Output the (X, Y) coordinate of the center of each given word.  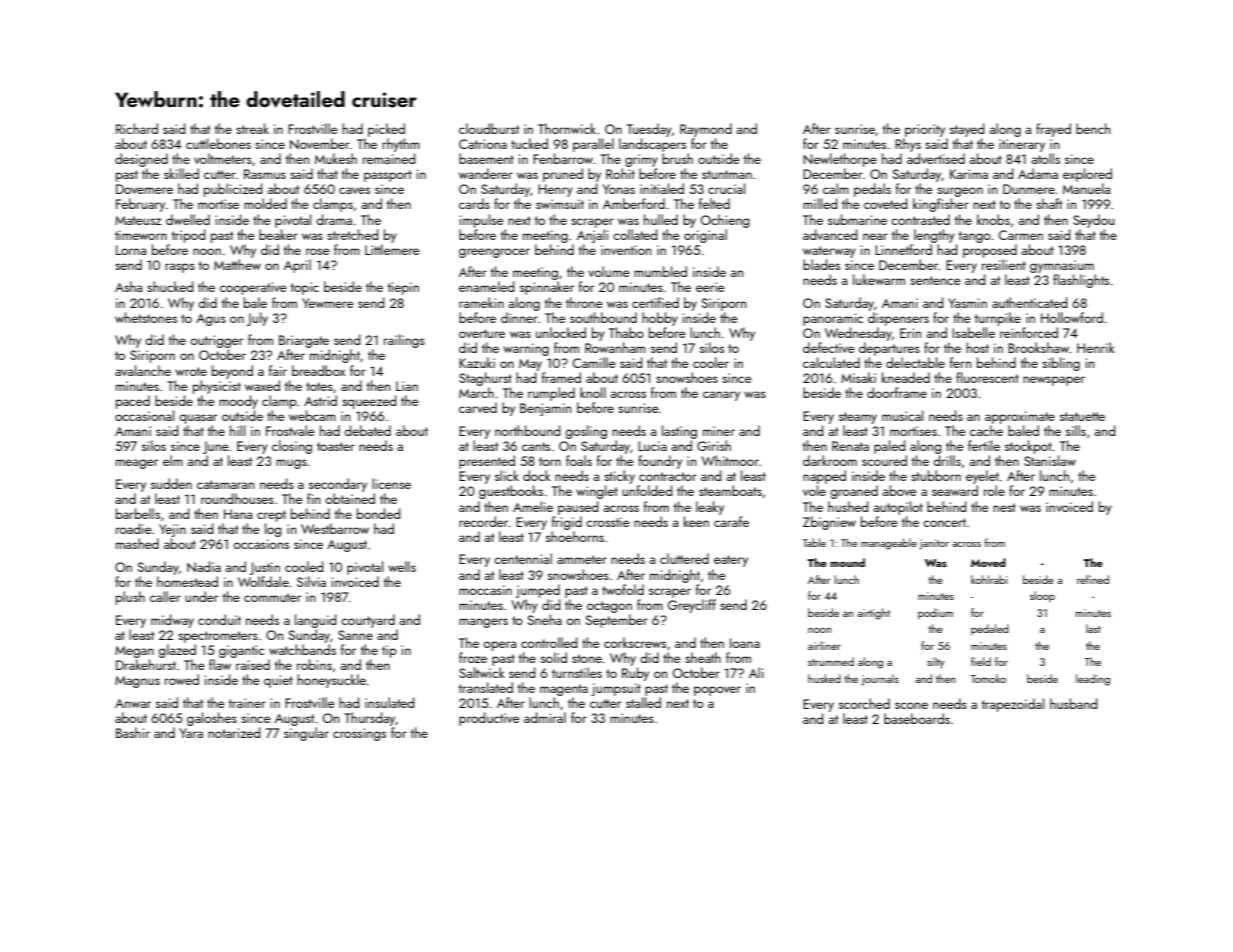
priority (925, 130)
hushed (848, 506)
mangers (483, 623)
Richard (137, 128)
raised (253, 664)
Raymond (706, 130)
